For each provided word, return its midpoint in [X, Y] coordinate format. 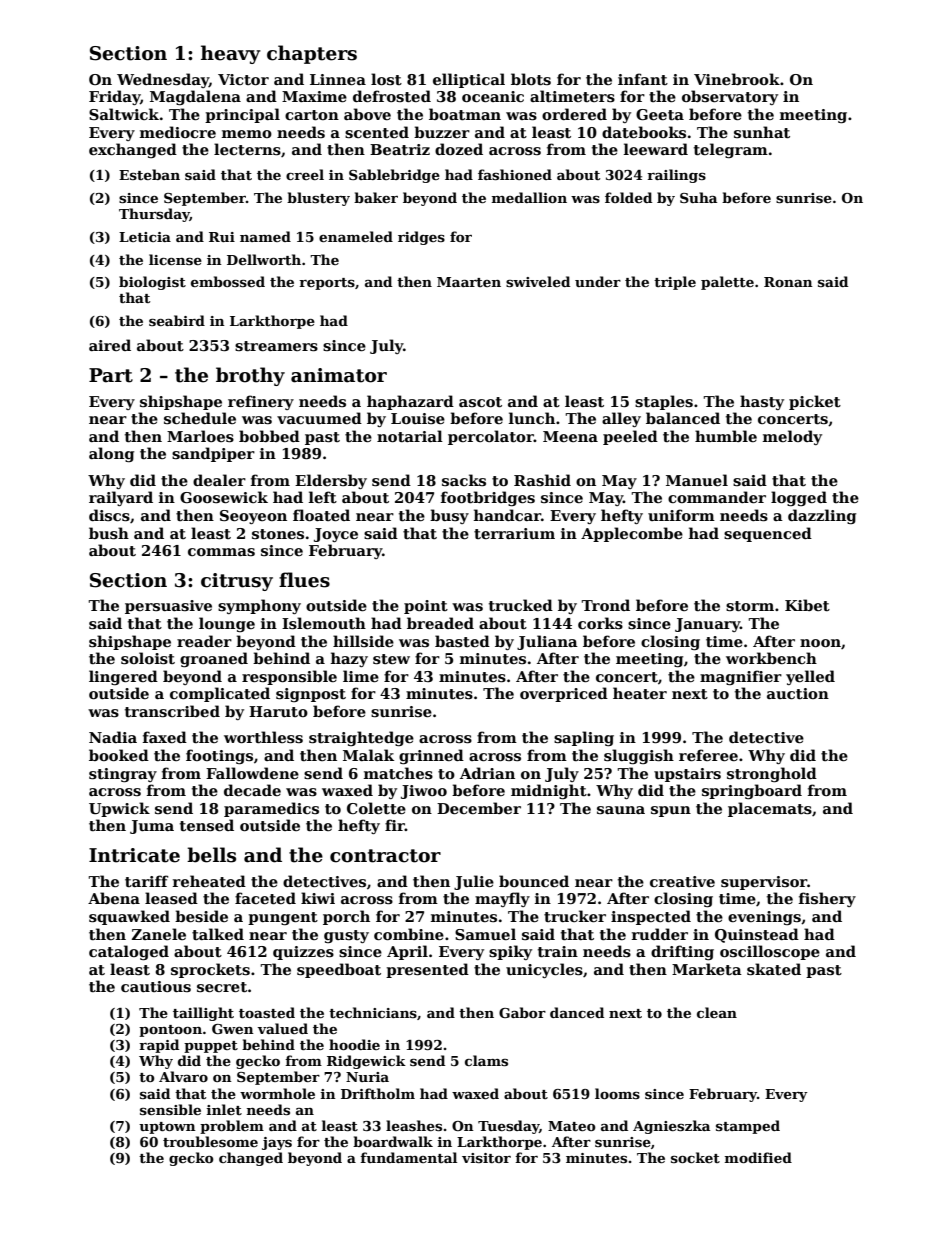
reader [204, 641]
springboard [752, 791]
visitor [486, 1158]
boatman [465, 114]
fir [395, 825]
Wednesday [163, 80]
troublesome [210, 1141]
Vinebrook [737, 79]
